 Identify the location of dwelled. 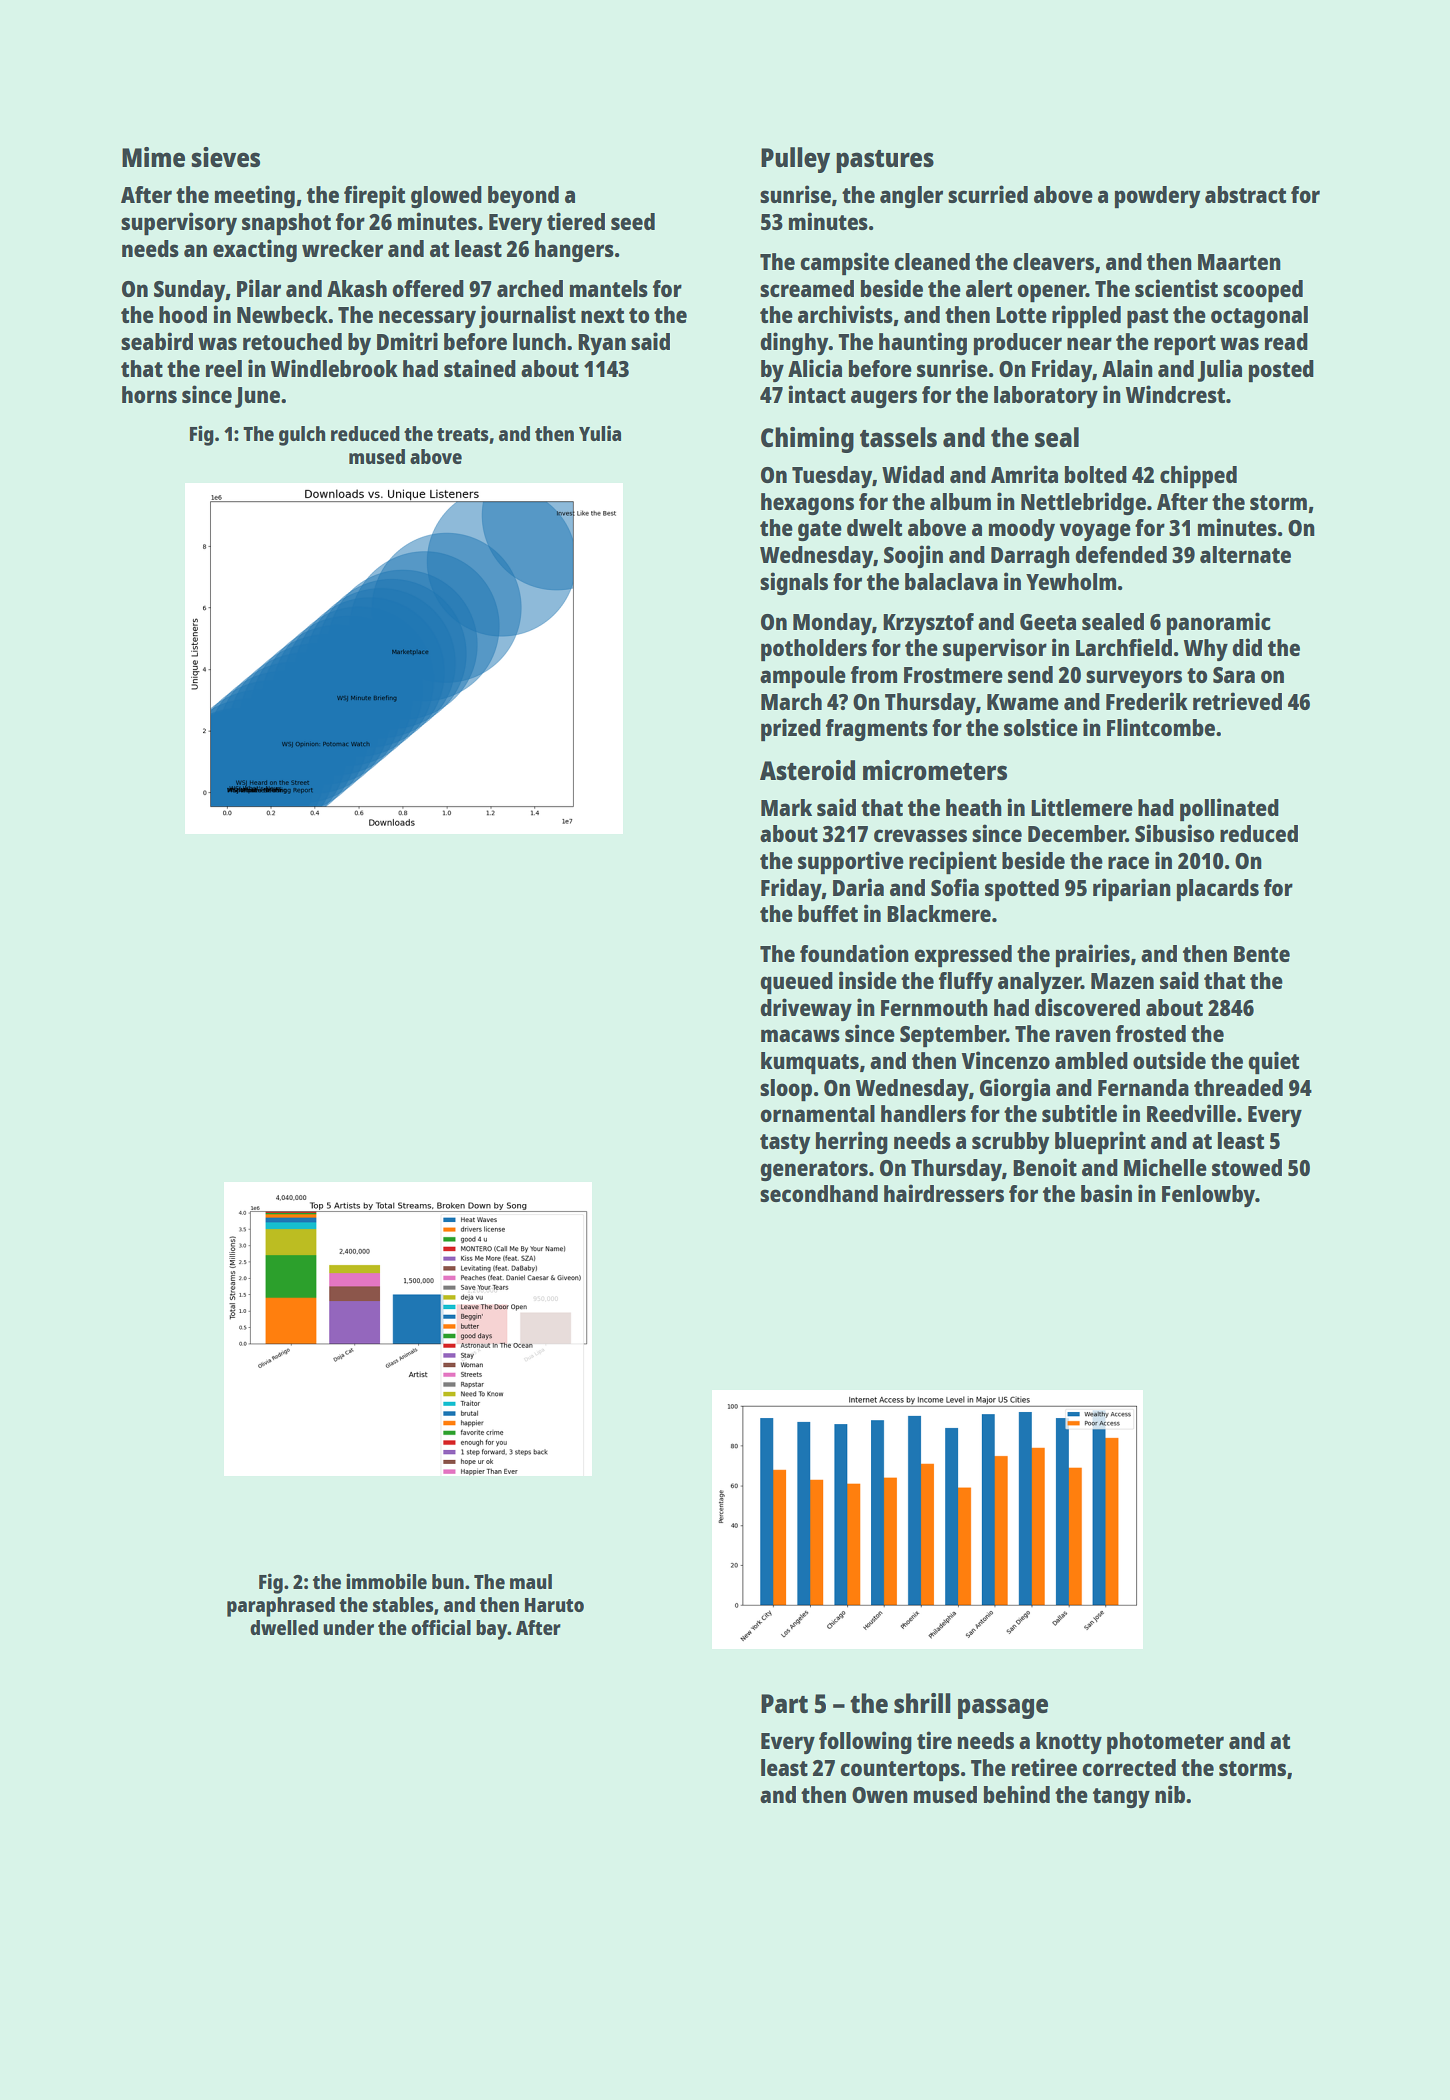
(284, 1627).
